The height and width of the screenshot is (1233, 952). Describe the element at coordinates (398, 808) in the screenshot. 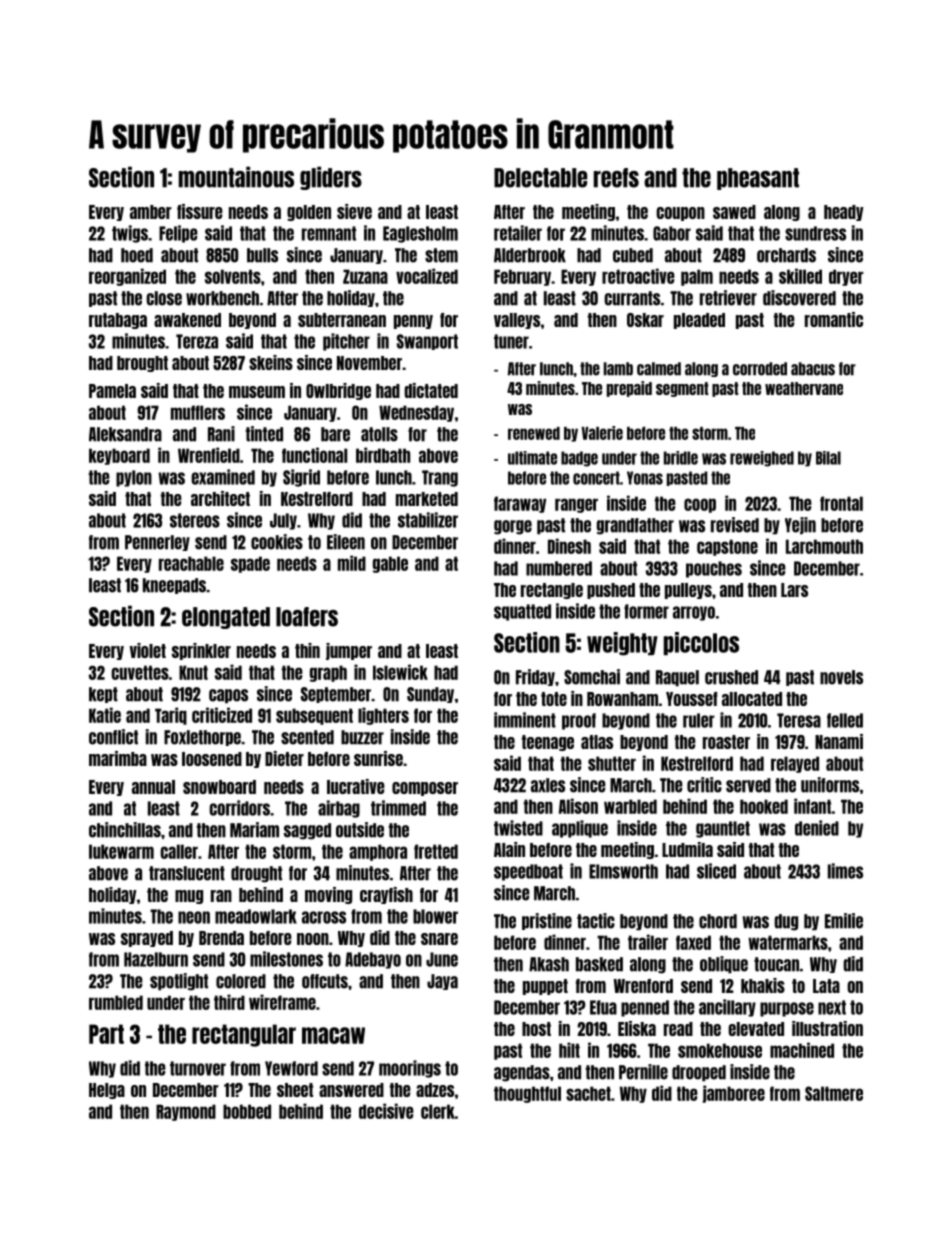

I see `trimmed` at that location.
